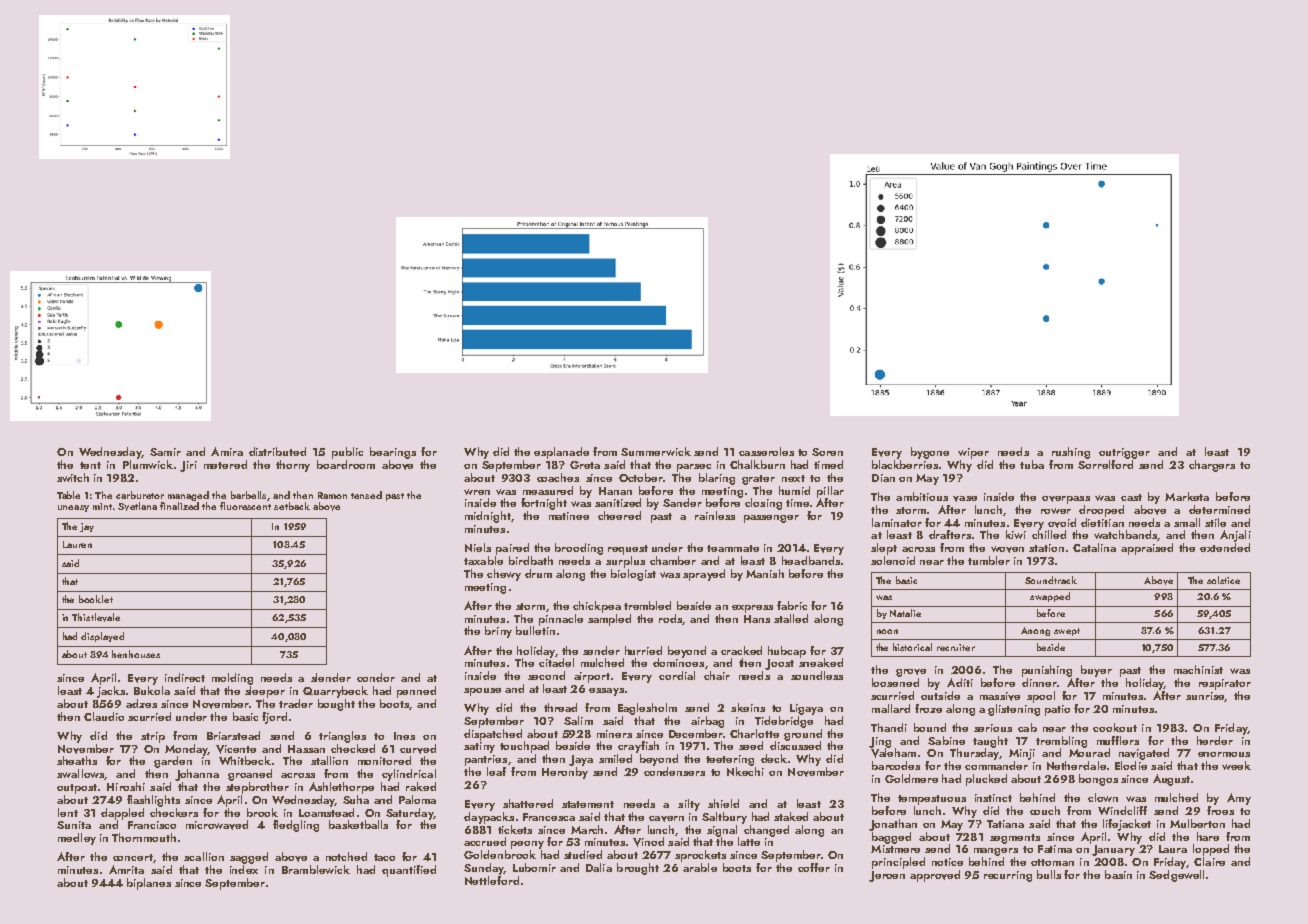 The height and width of the screenshot is (924, 1308). Describe the element at coordinates (96, 599) in the screenshot. I see `booklet` at that location.
